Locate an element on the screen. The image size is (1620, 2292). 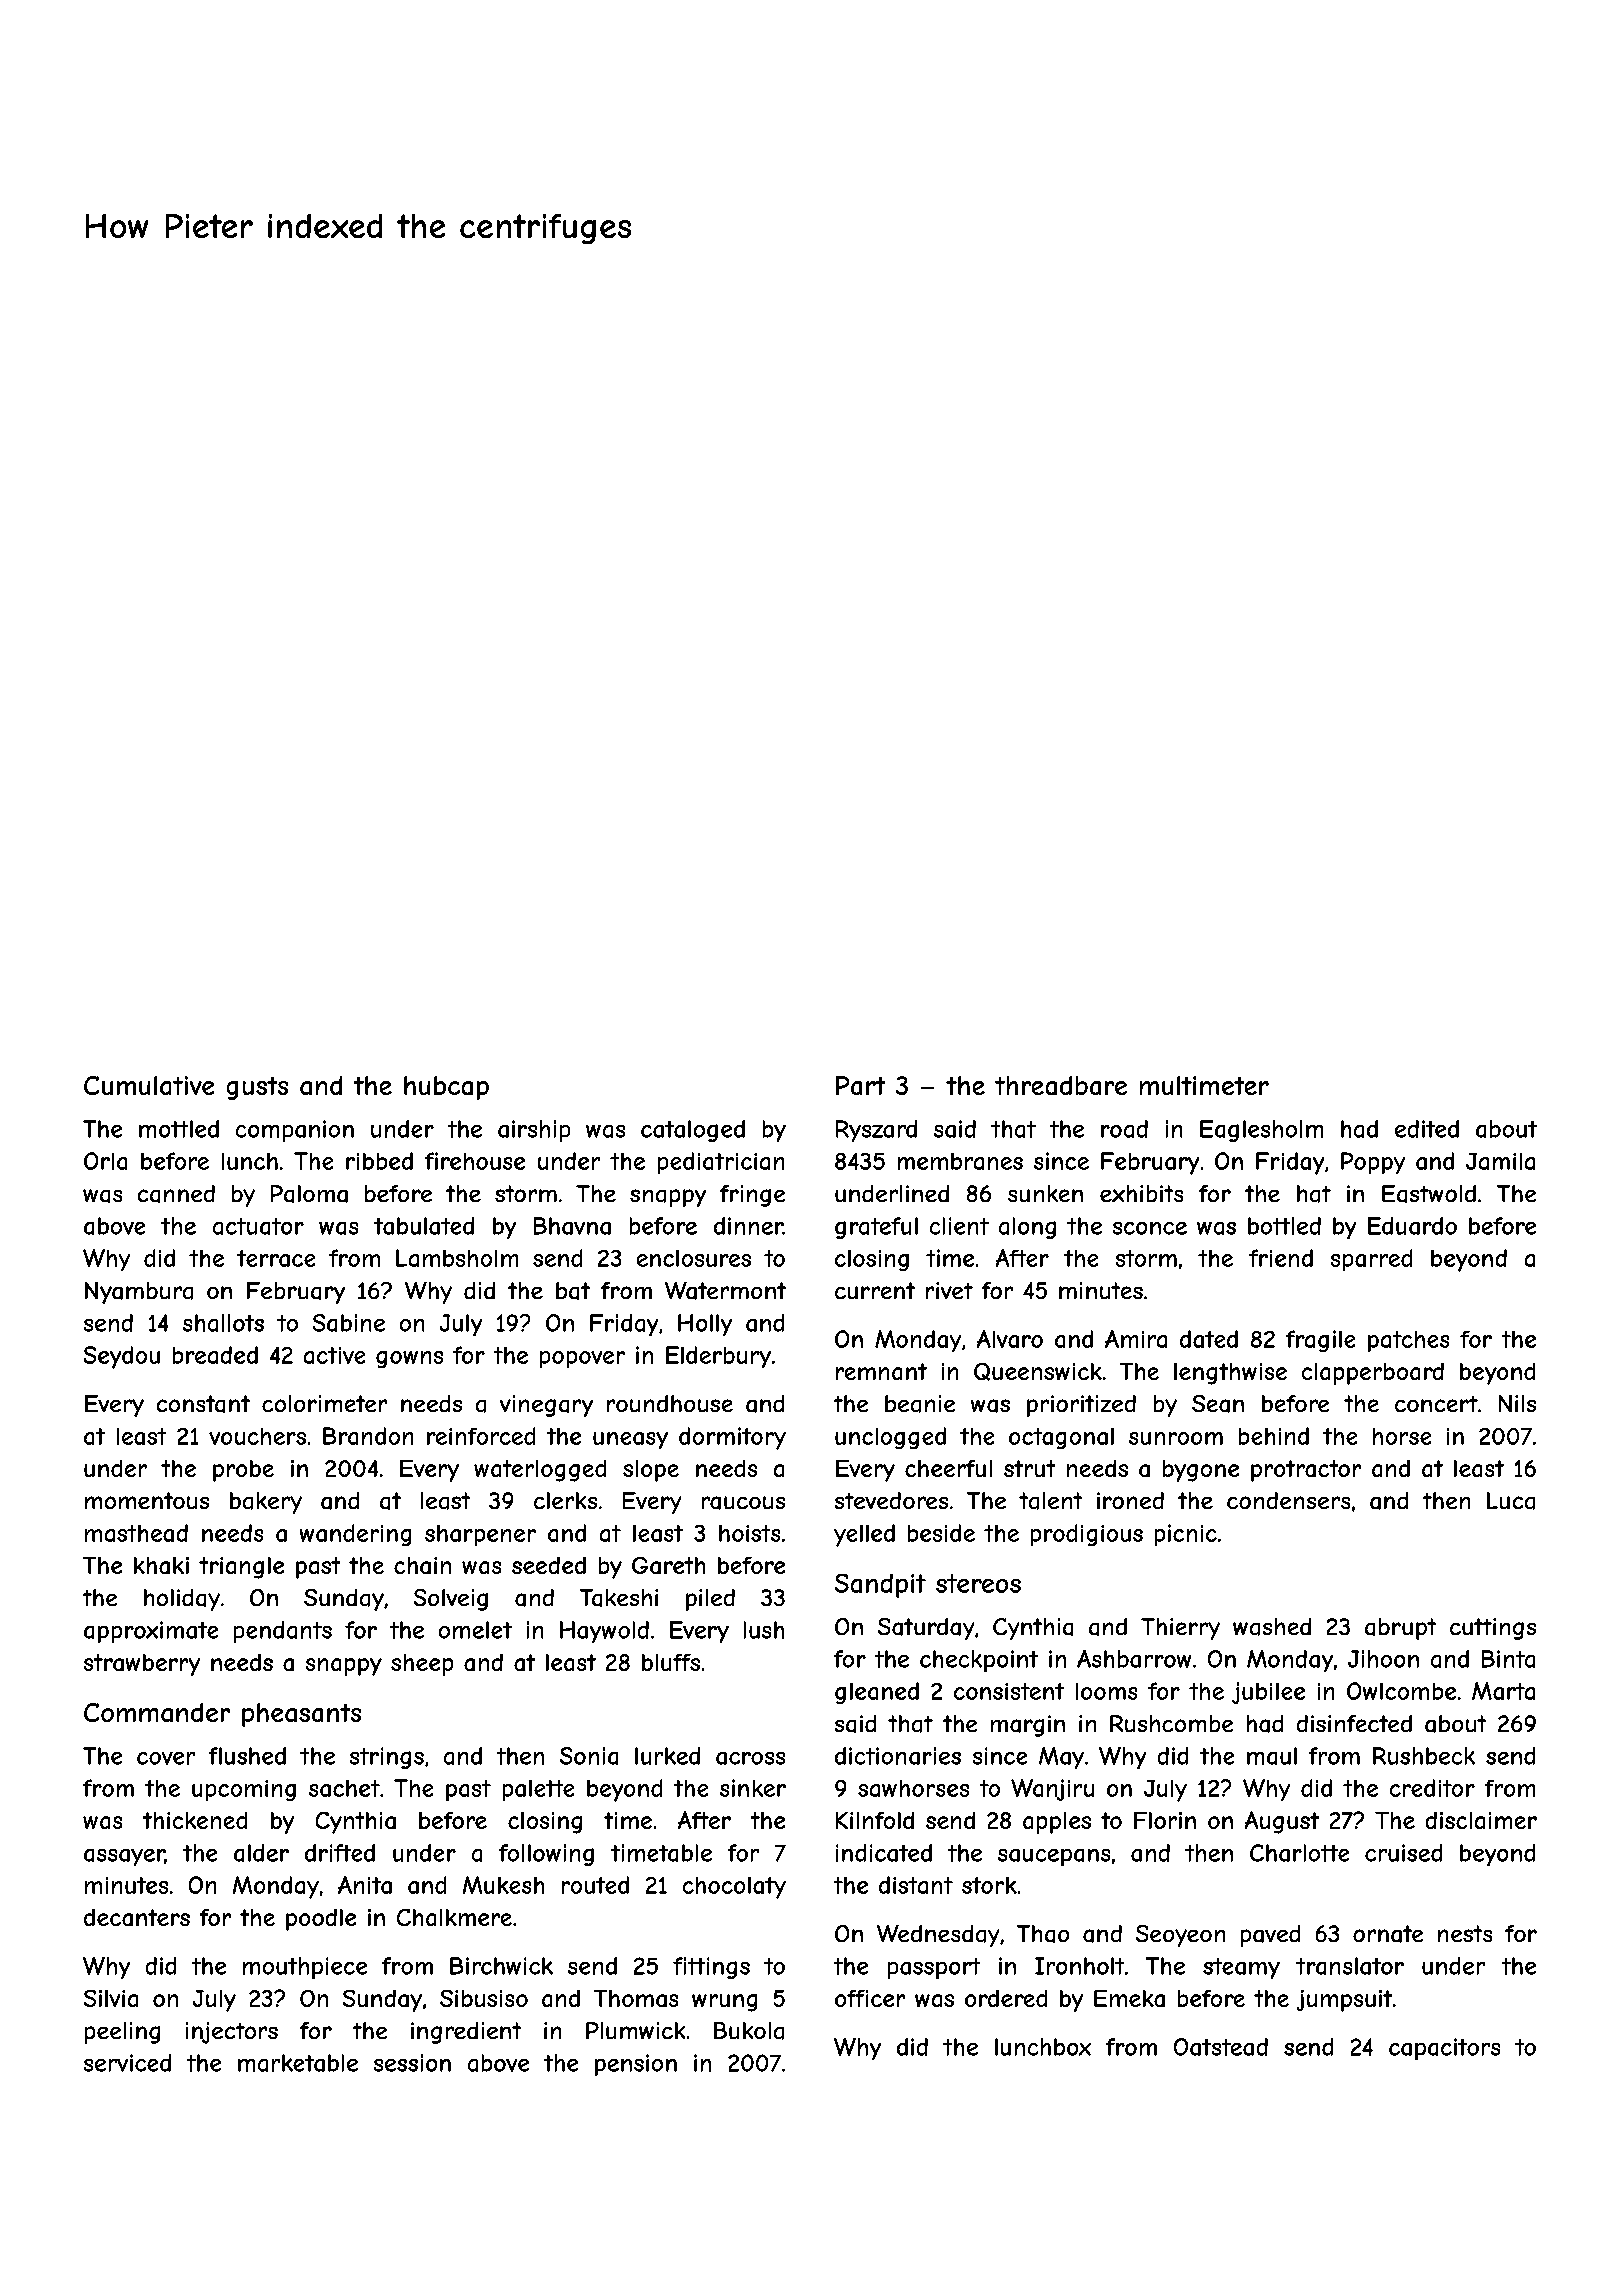
Poppy is located at coordinates (1373, 1163).
